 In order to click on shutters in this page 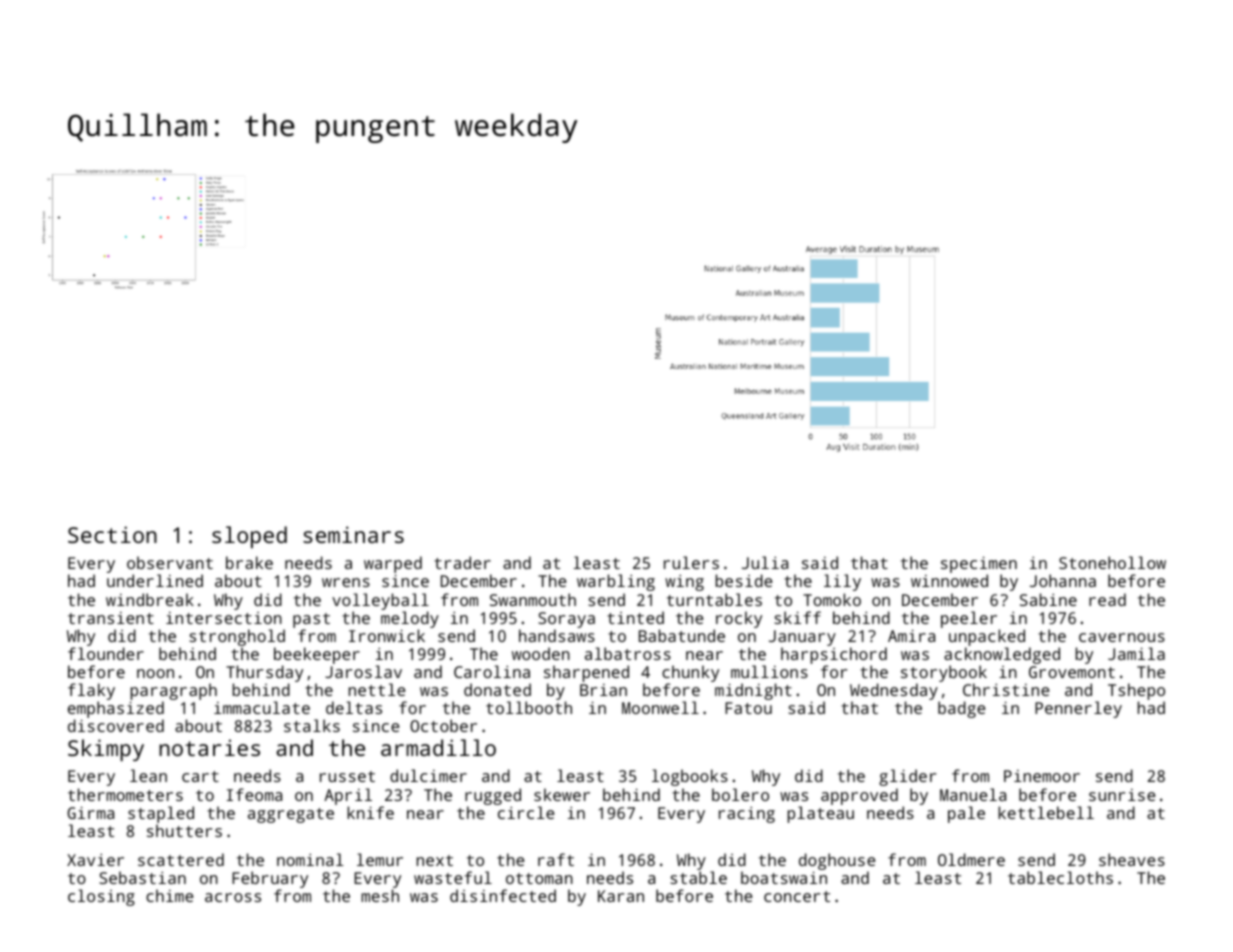, I will do `click(184, 830)`.
